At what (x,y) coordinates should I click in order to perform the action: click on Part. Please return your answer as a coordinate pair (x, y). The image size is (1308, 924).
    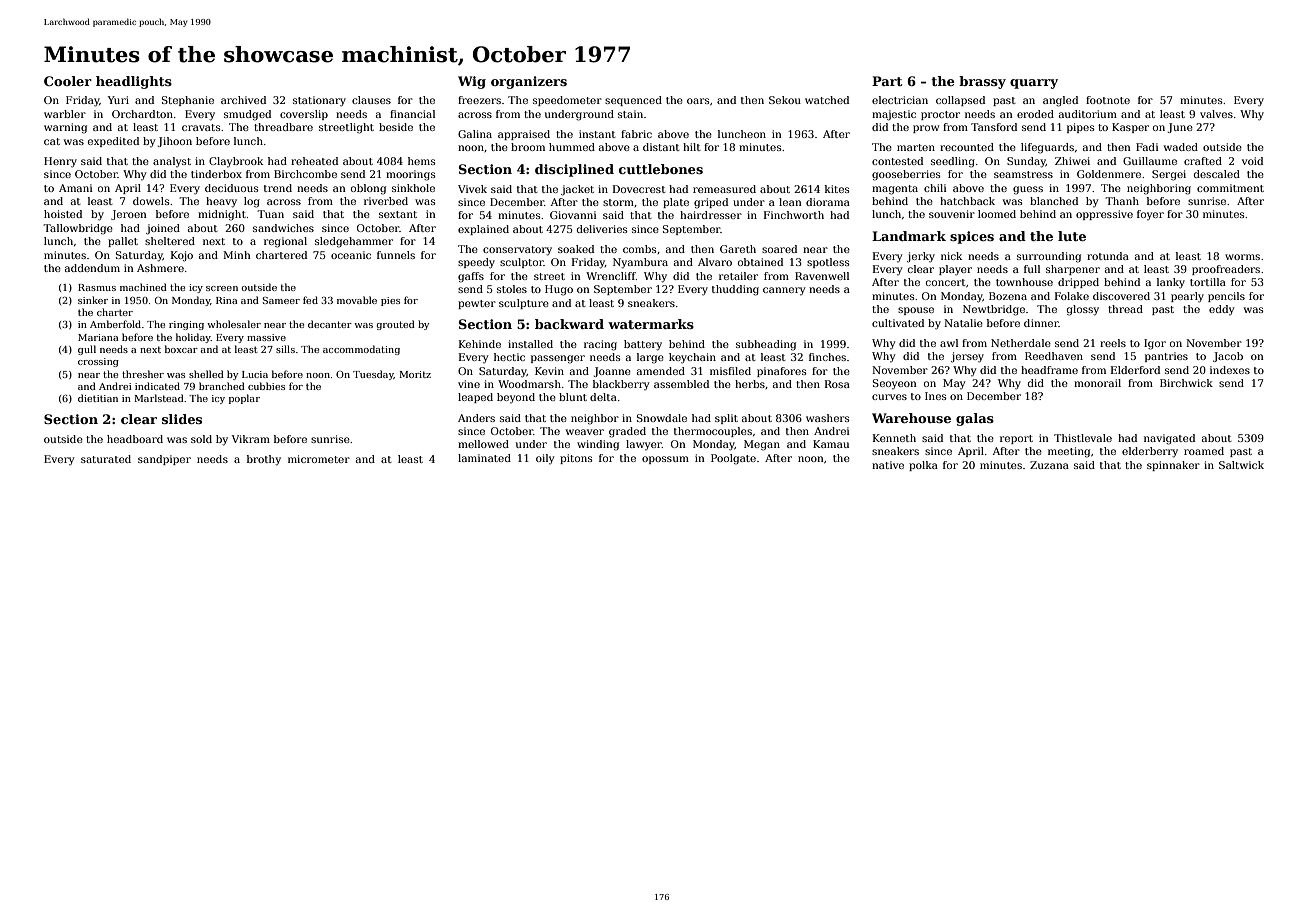
    Looking at the image, I should click on (887, 81).
